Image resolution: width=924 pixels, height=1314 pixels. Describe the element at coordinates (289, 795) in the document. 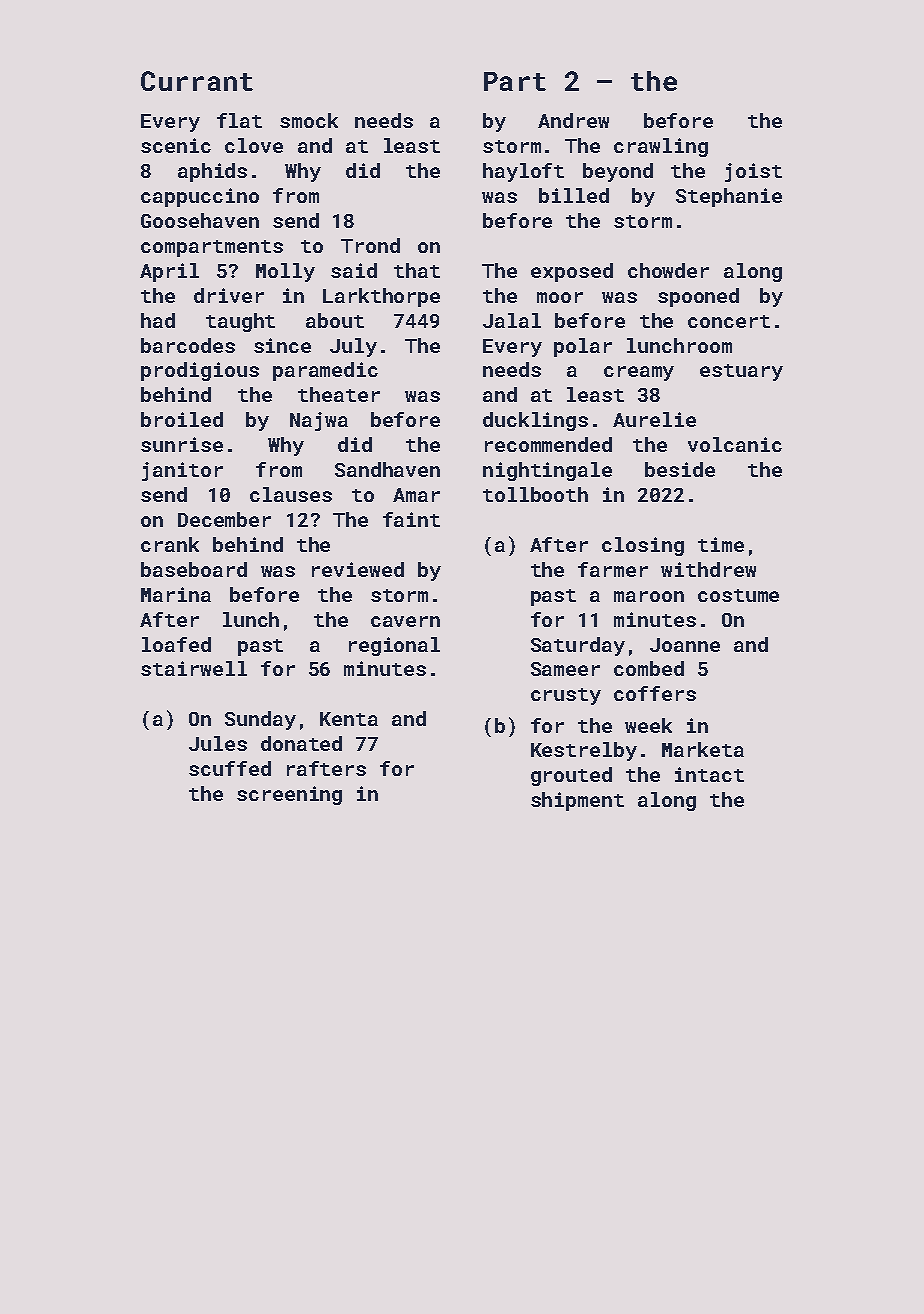

I see `screening` at that location.
